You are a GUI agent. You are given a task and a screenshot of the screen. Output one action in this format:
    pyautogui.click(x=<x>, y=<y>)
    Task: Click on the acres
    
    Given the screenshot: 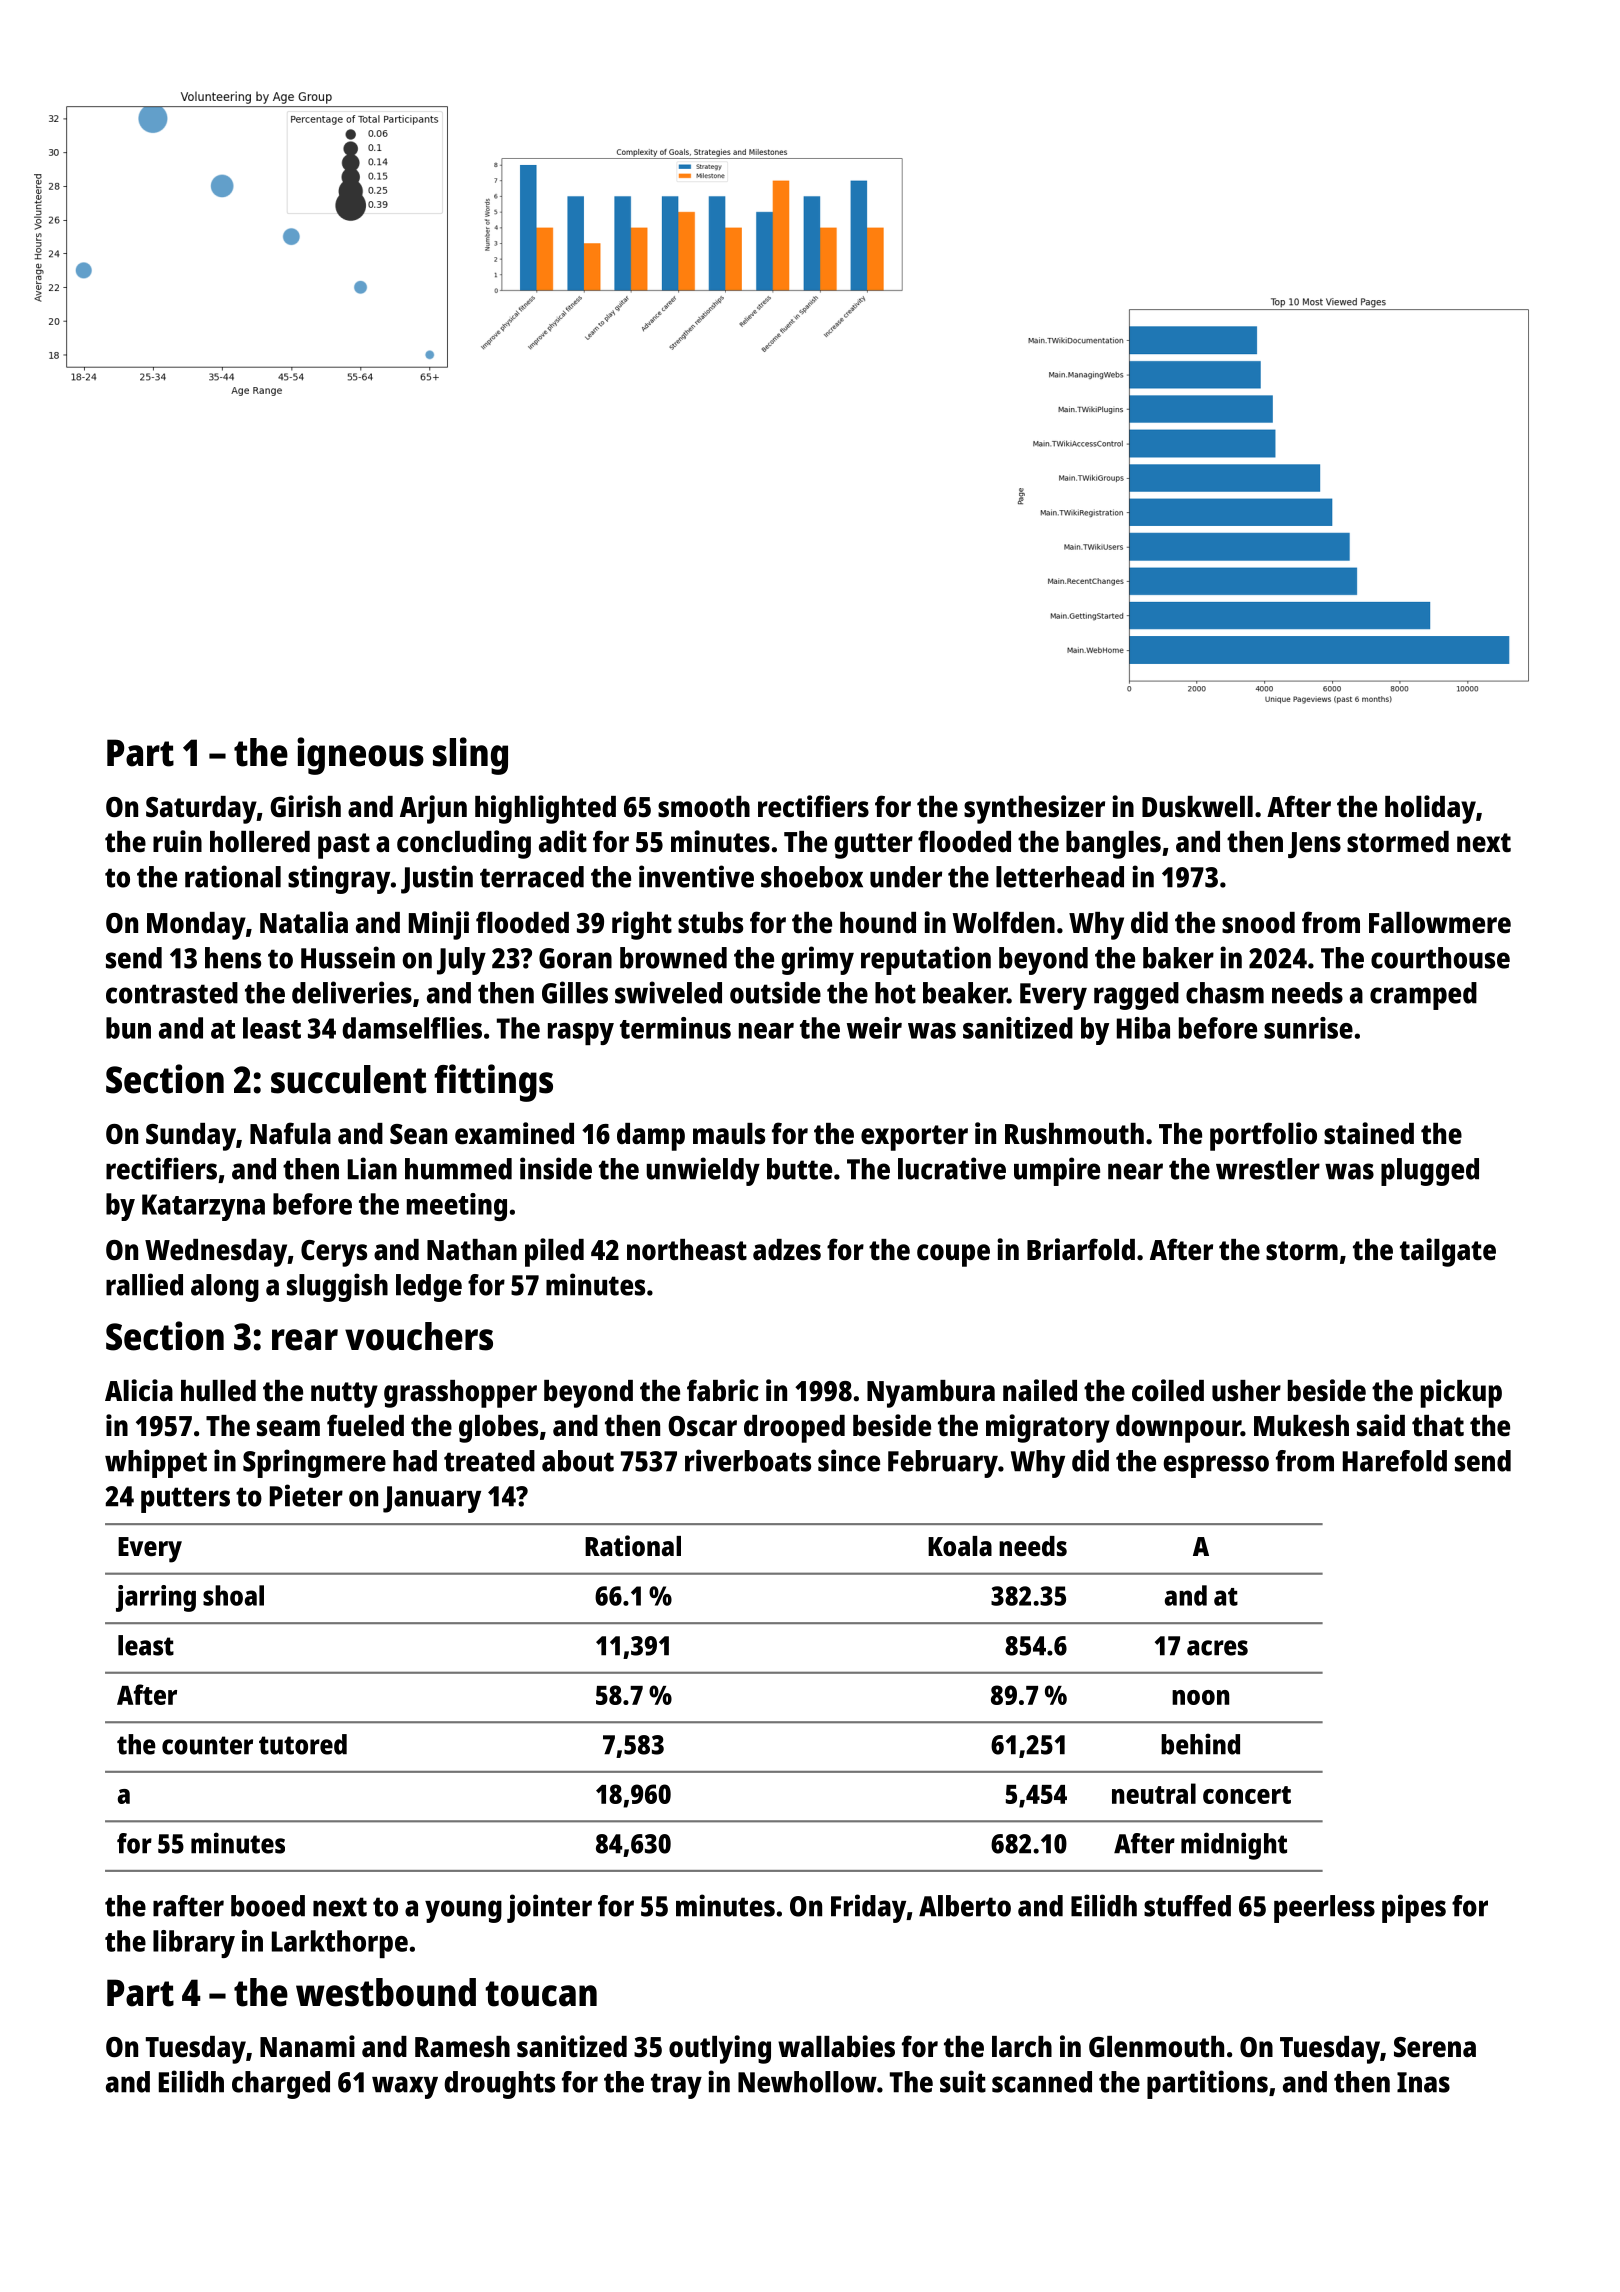 What is the action you would take?
    pyautogui.click(x=1217, y=1648)
